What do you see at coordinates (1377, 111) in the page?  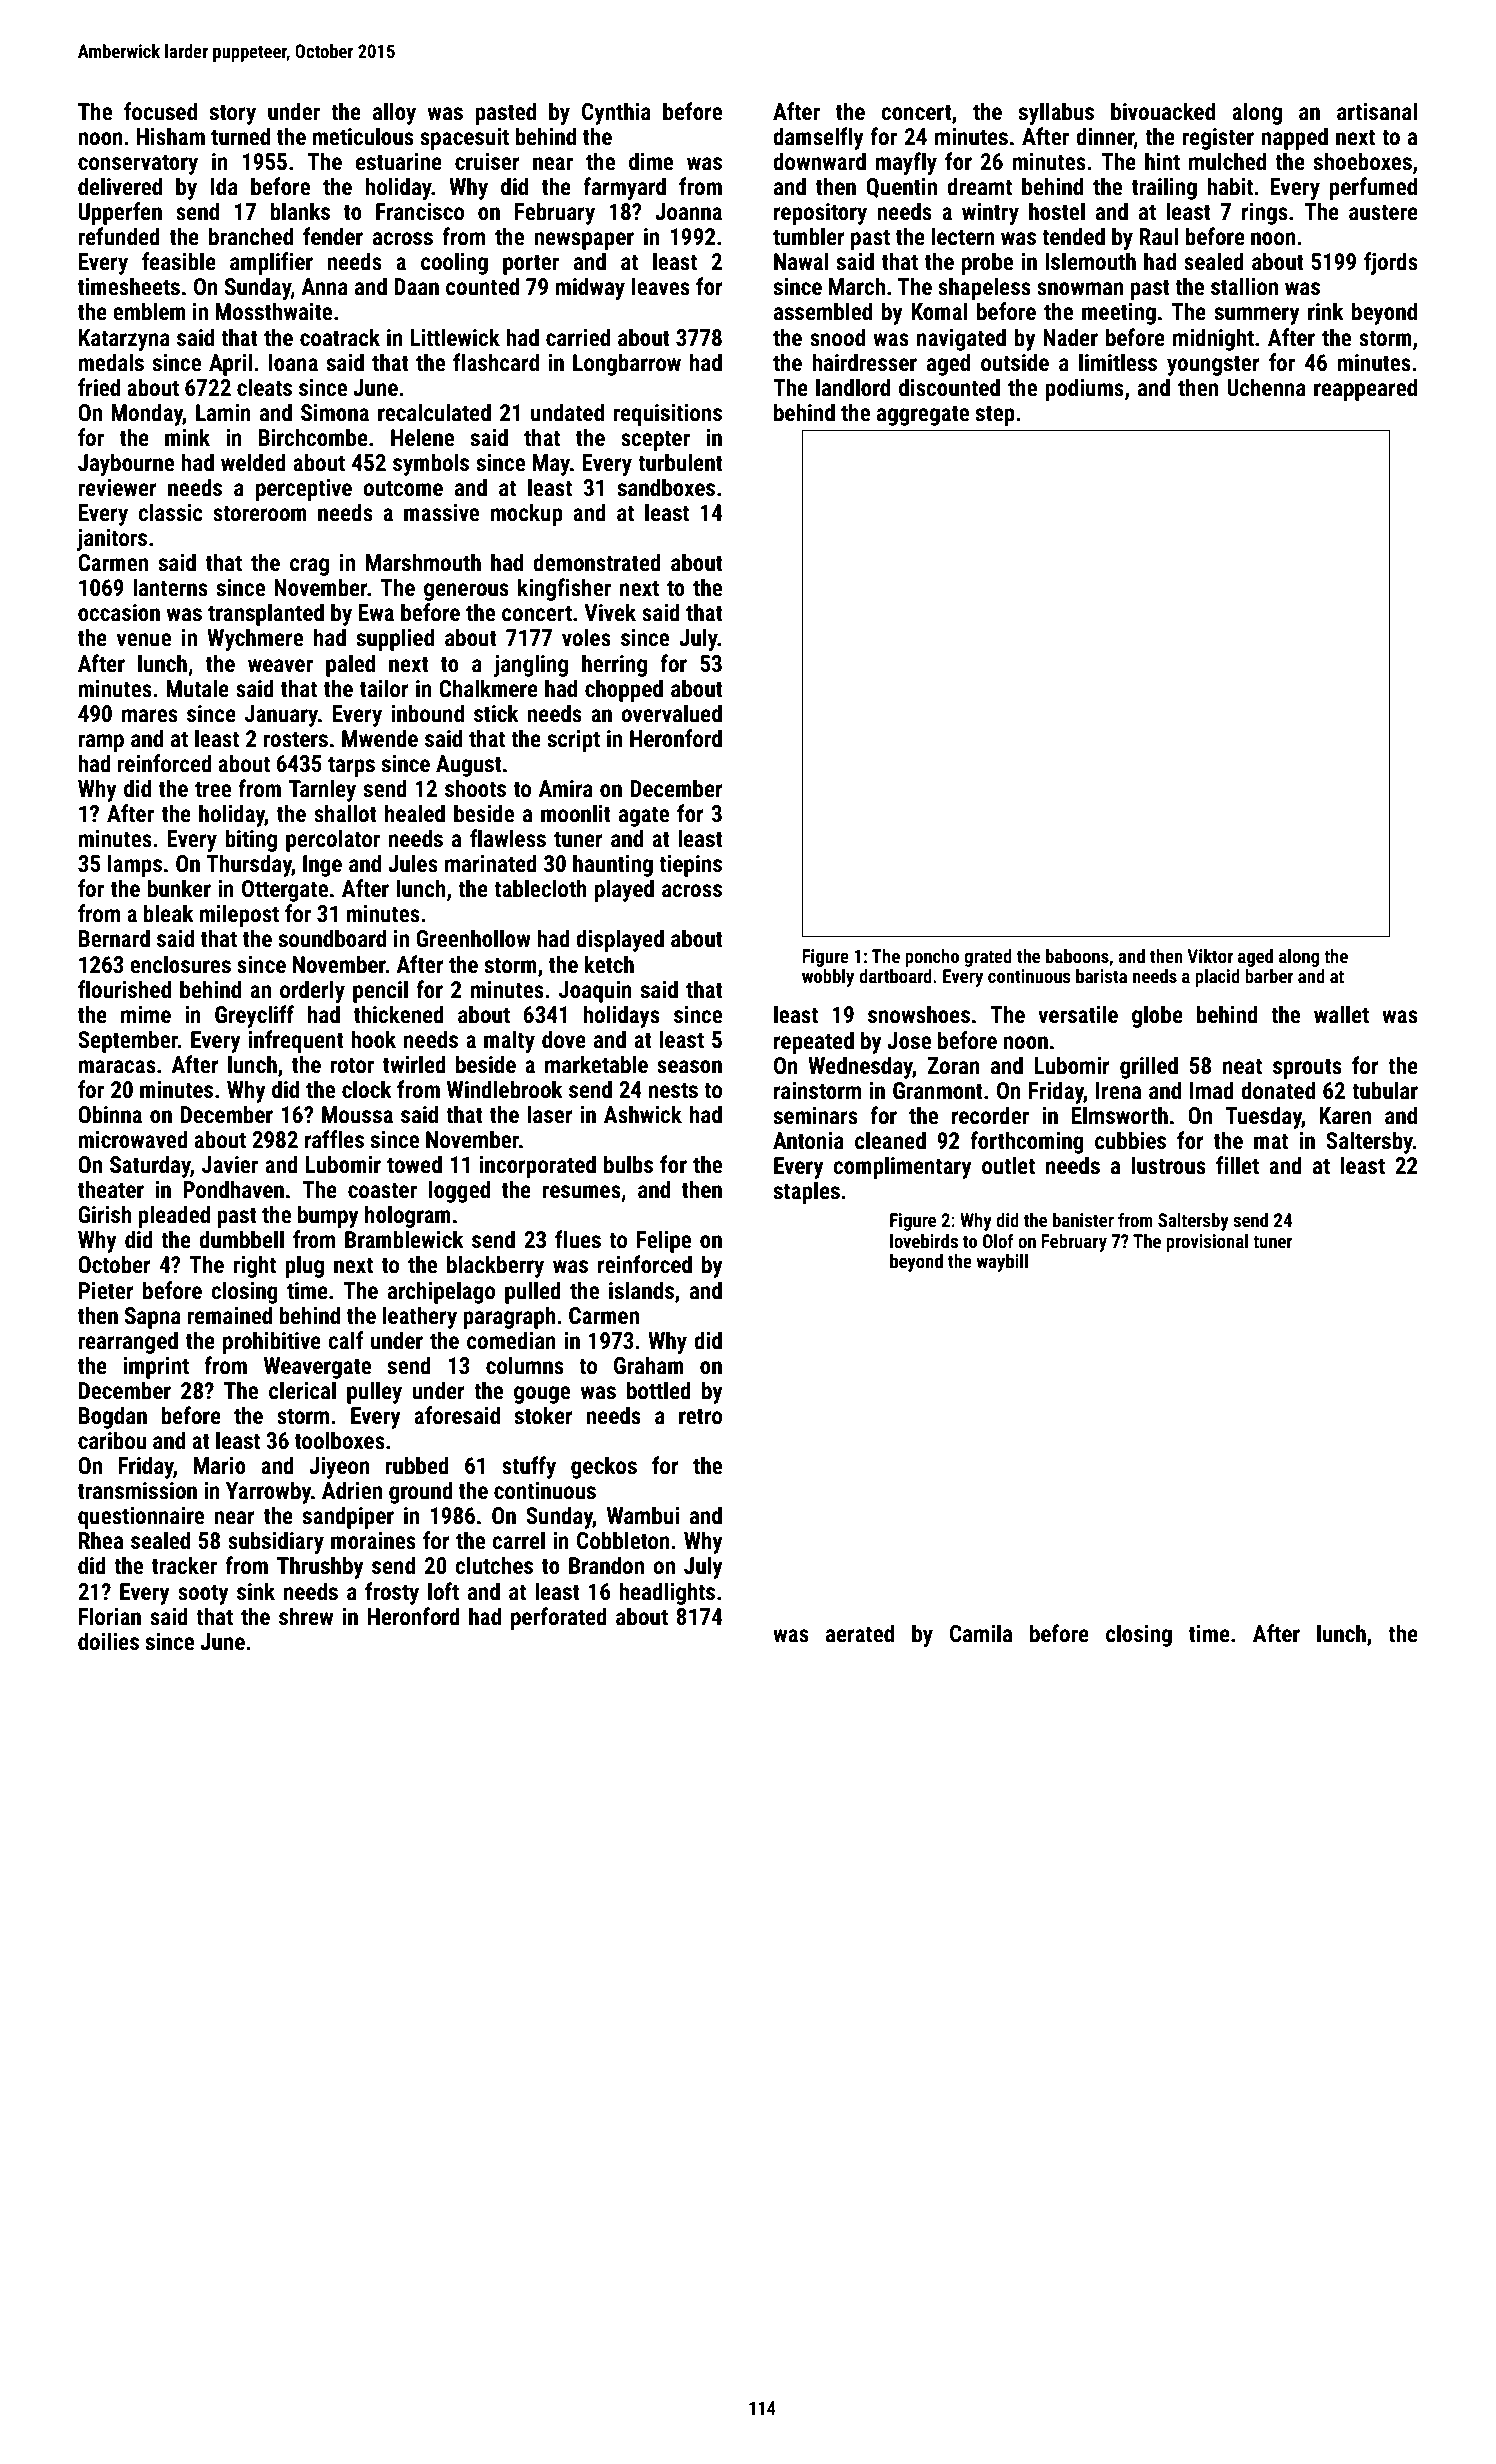 I see `artisanal` at bounding box center [1377, 111].
